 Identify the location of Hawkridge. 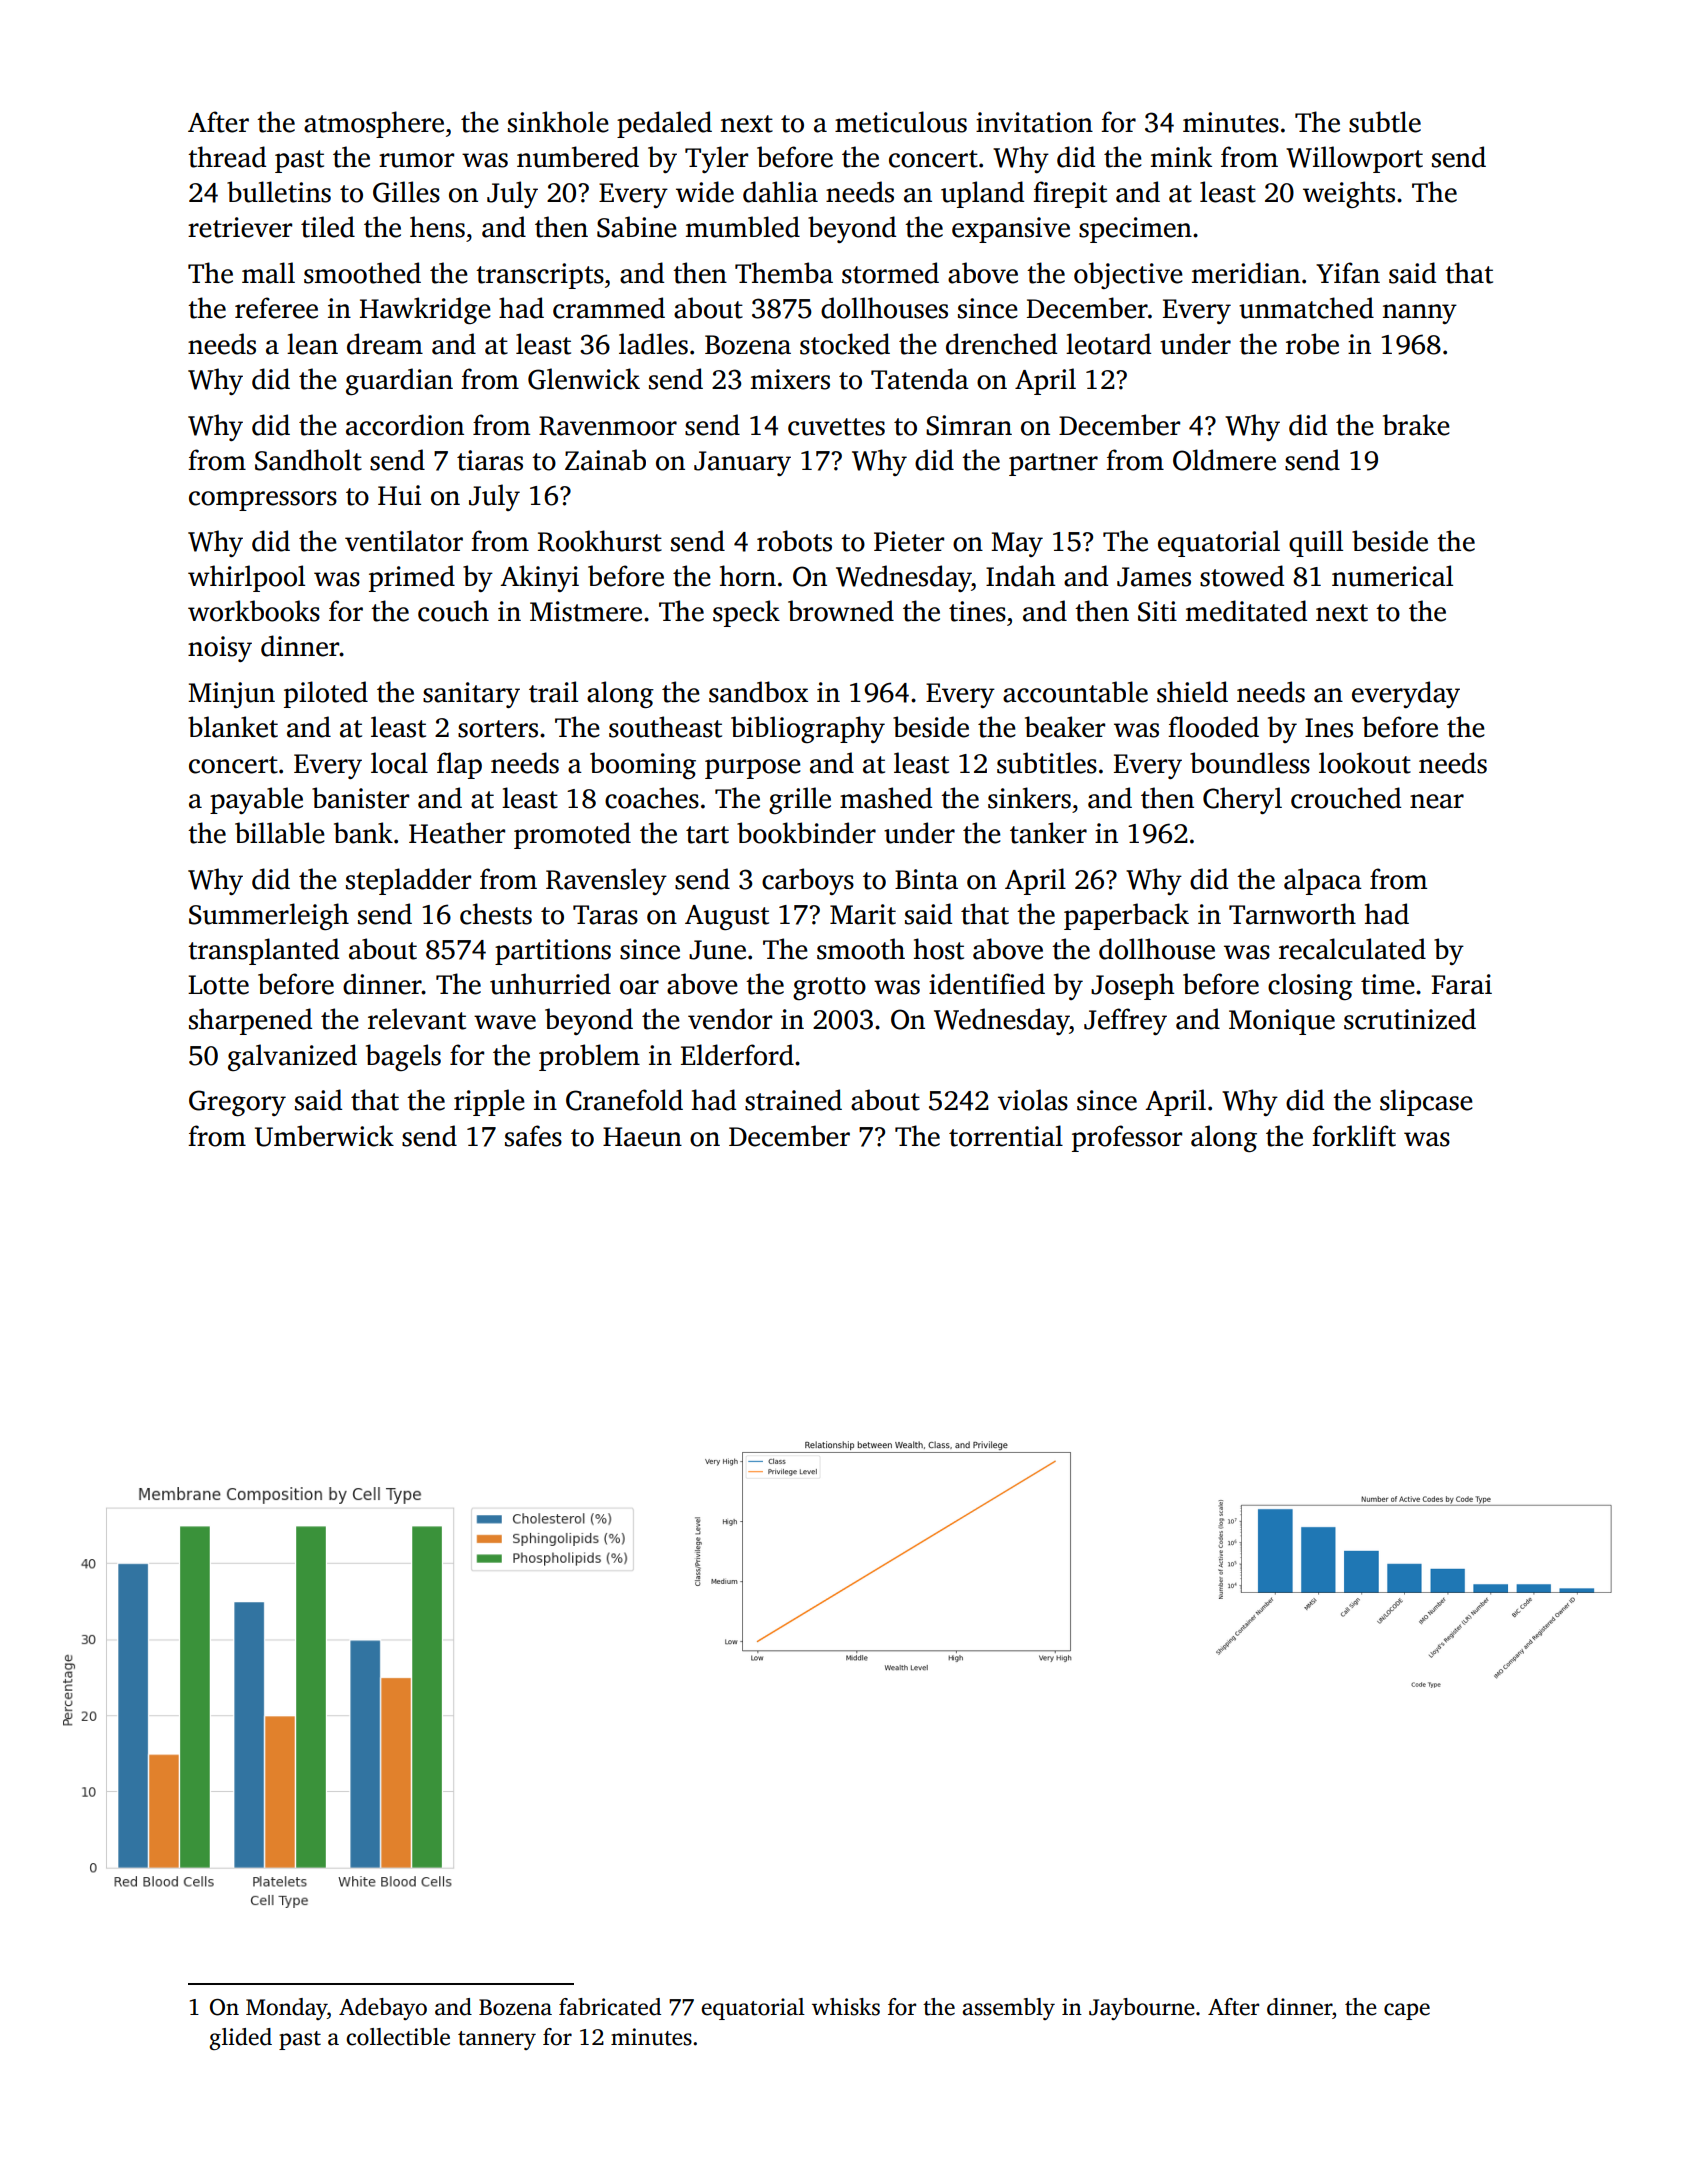
(425, 310).
